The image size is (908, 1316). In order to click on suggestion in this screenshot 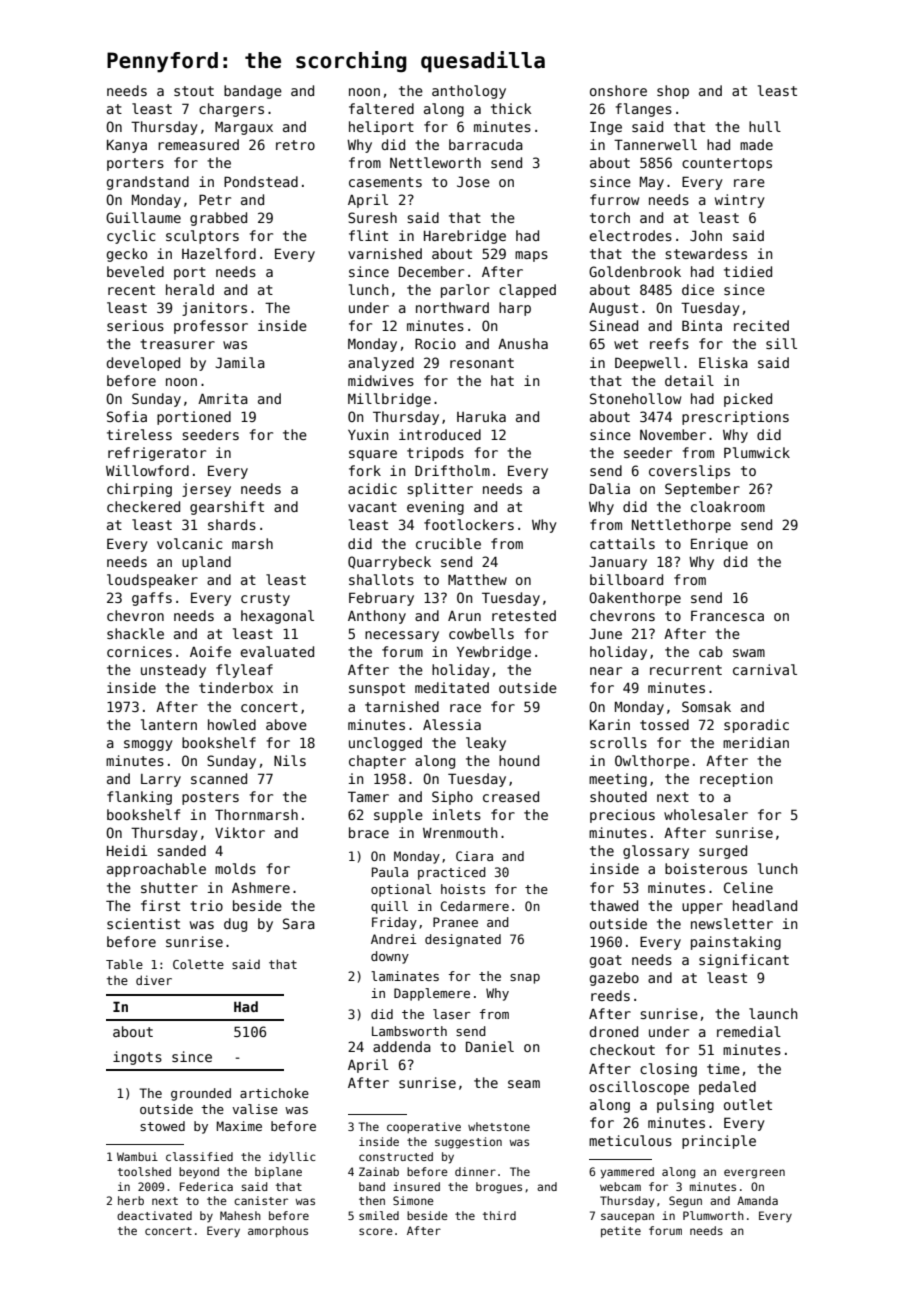, I will do `click(468, 1143)`.
